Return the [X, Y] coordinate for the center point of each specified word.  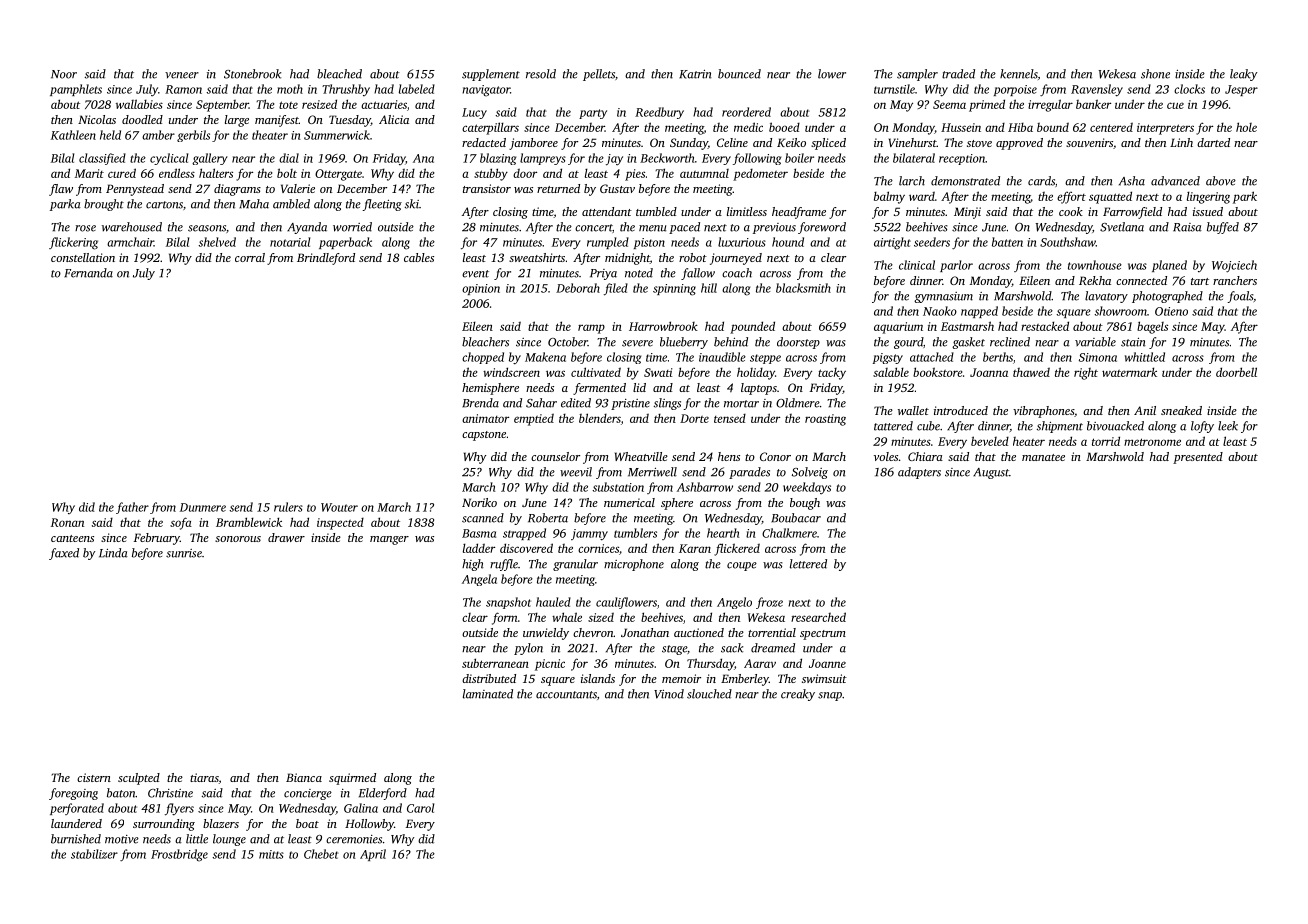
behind [731, 342]
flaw [61, 190]
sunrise [184, 553]
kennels [1019, 74]
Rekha [1095, 280]
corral [250, 257]
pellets [599, 75]
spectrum [823, 635]
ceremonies [354, 839]
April [373, 855]
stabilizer [94, 854]
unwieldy [546, 634]
